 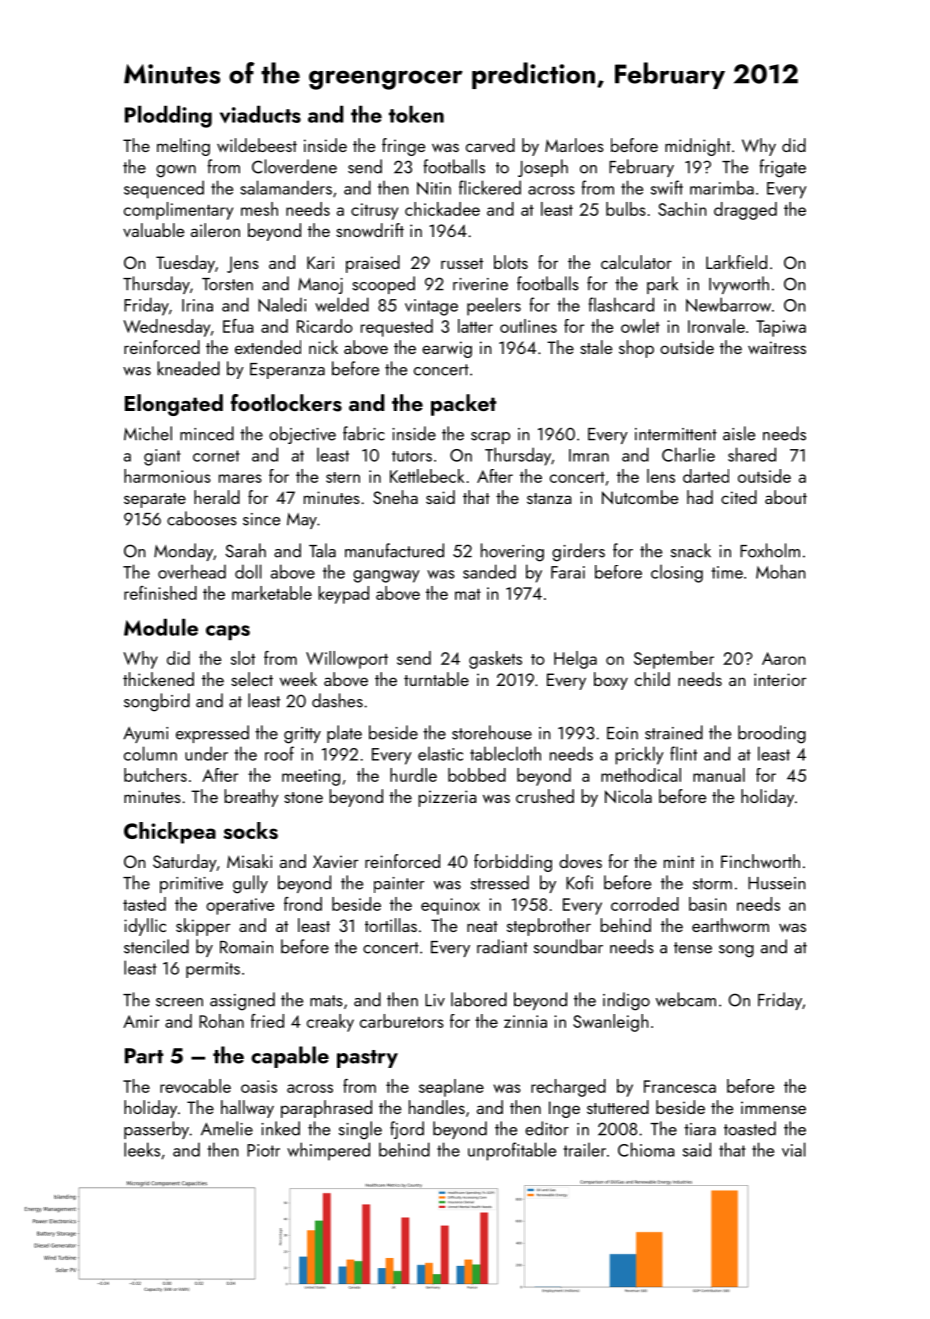 What do you see at coordinates (693, 948) in the screenshot?
I see `tense` at bounding box center [693, 948].
